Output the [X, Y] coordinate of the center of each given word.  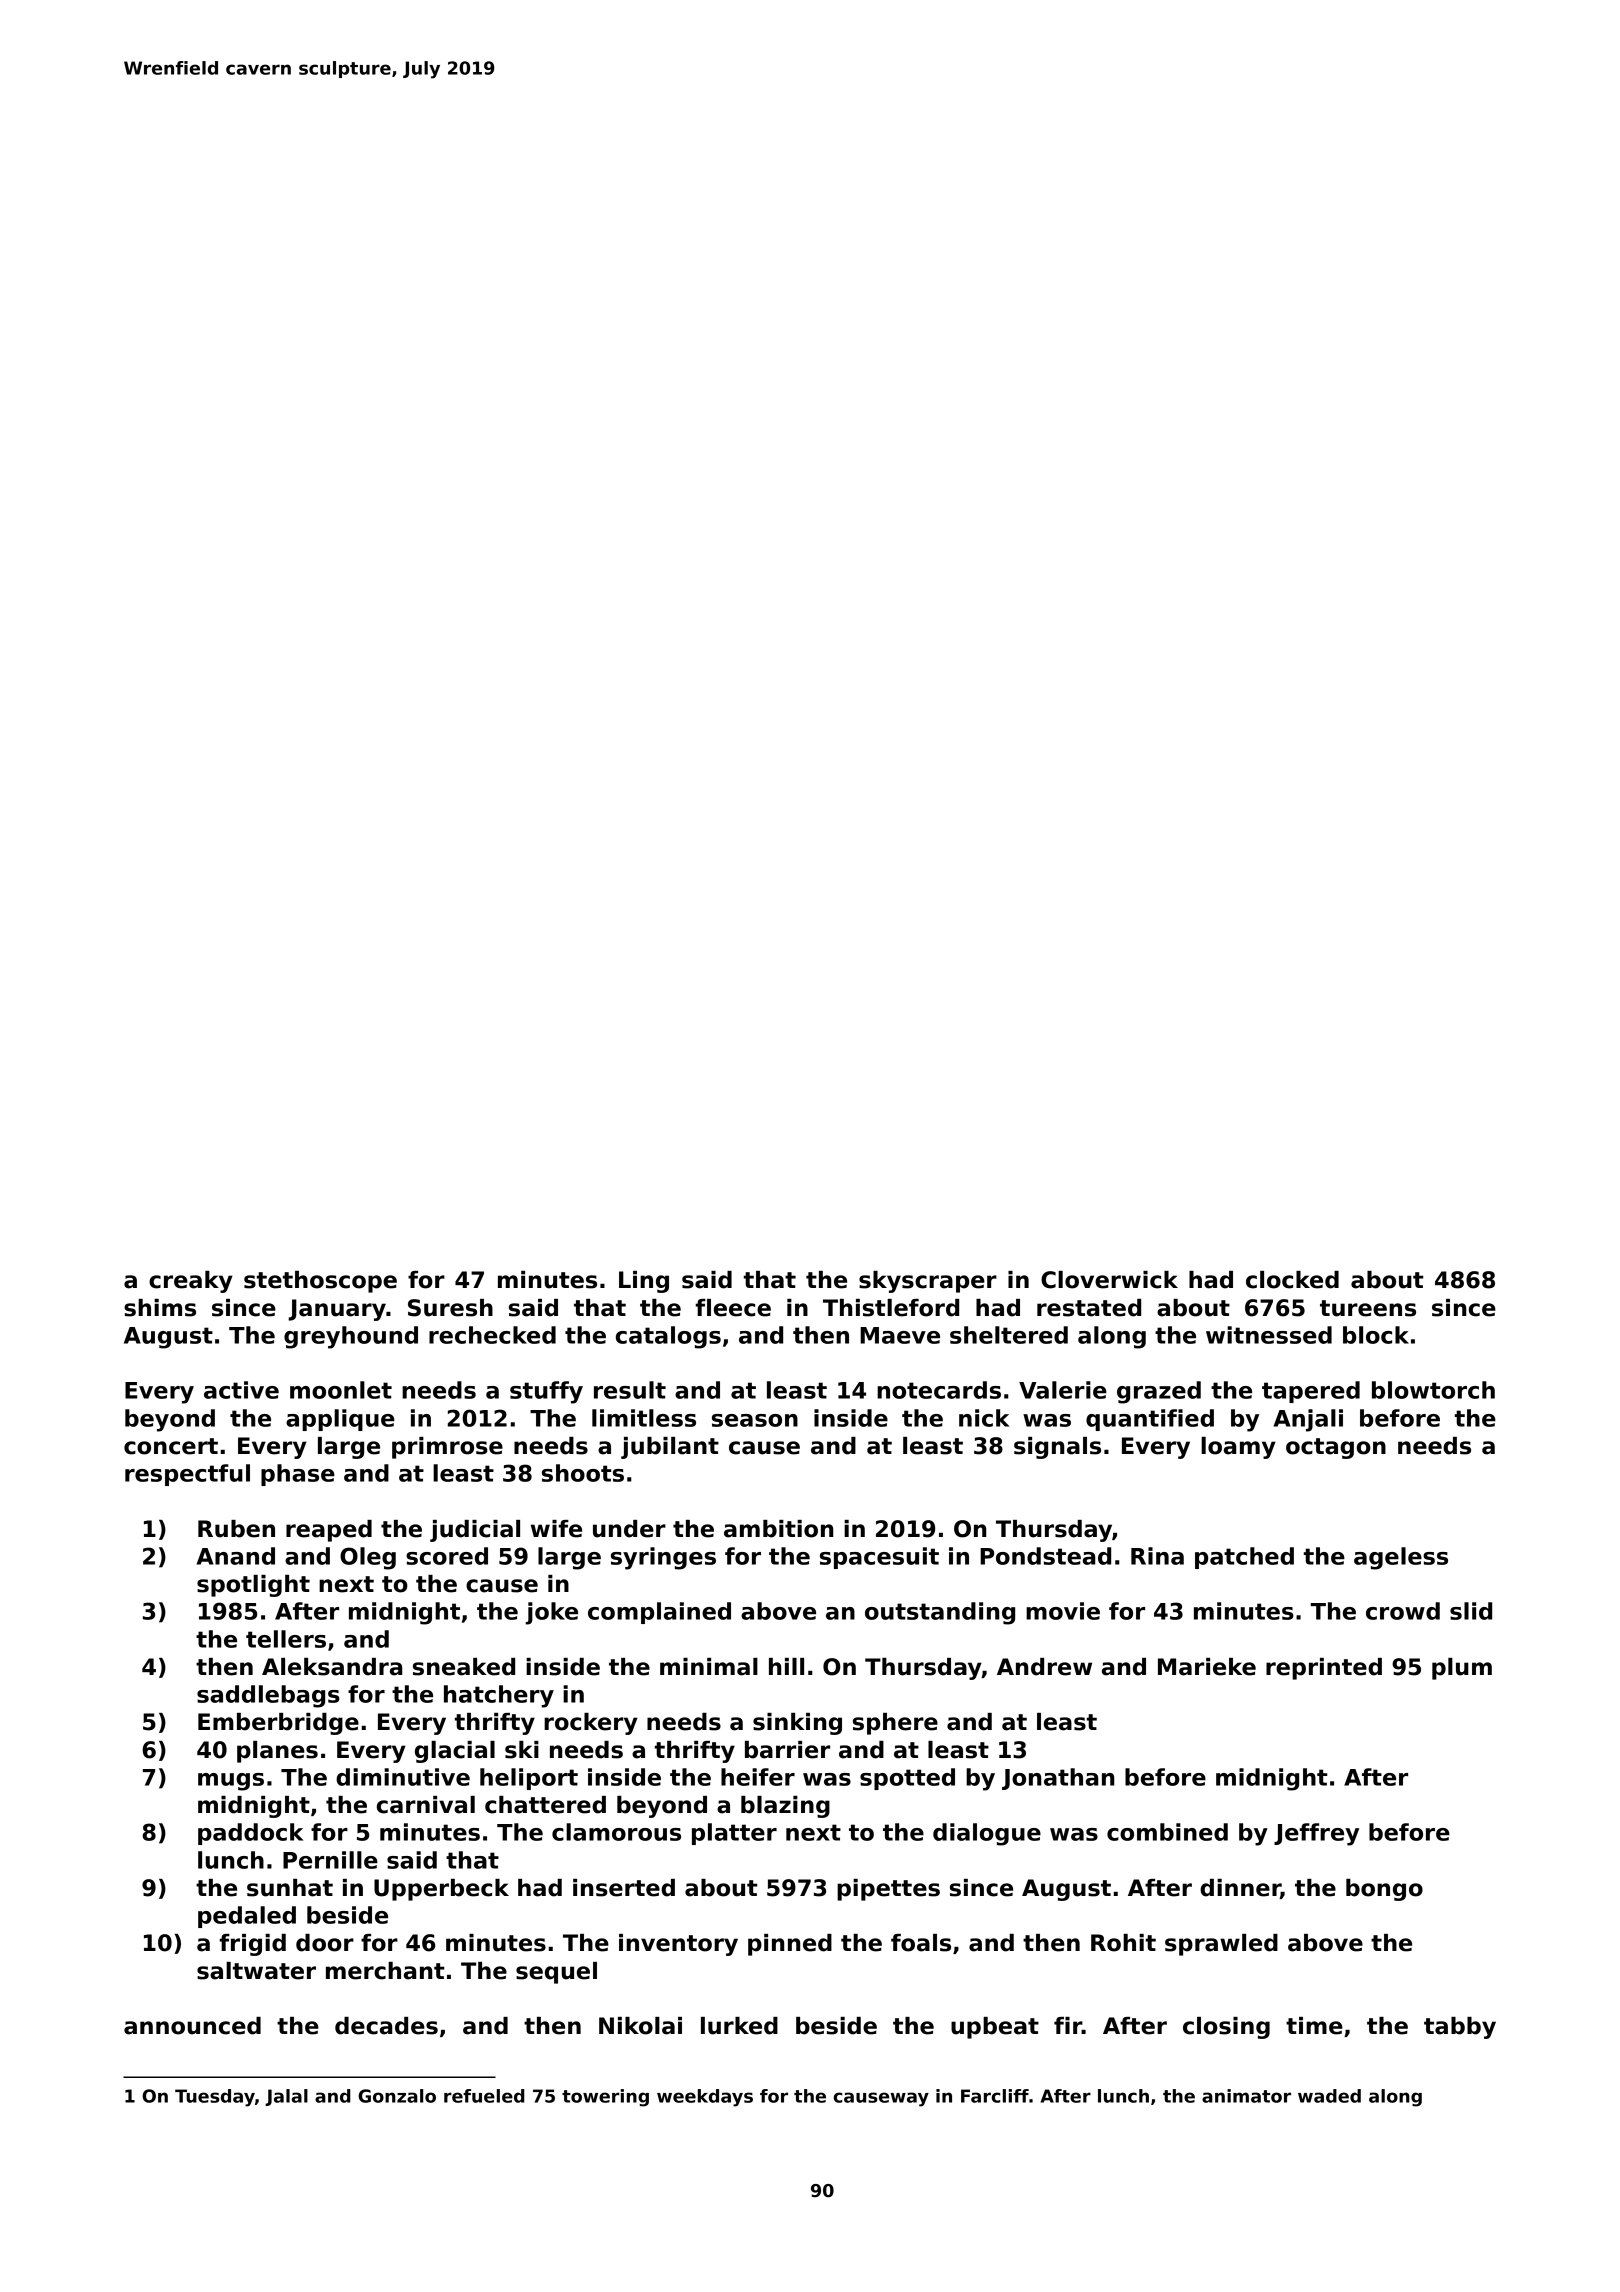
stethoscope [320, 1282]
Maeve [900, 1335]
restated [1089, 1308]
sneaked [464, 1667]
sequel [556, 1973]
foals [921, 1943]
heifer [758, 1777]
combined [1167, 1832]
